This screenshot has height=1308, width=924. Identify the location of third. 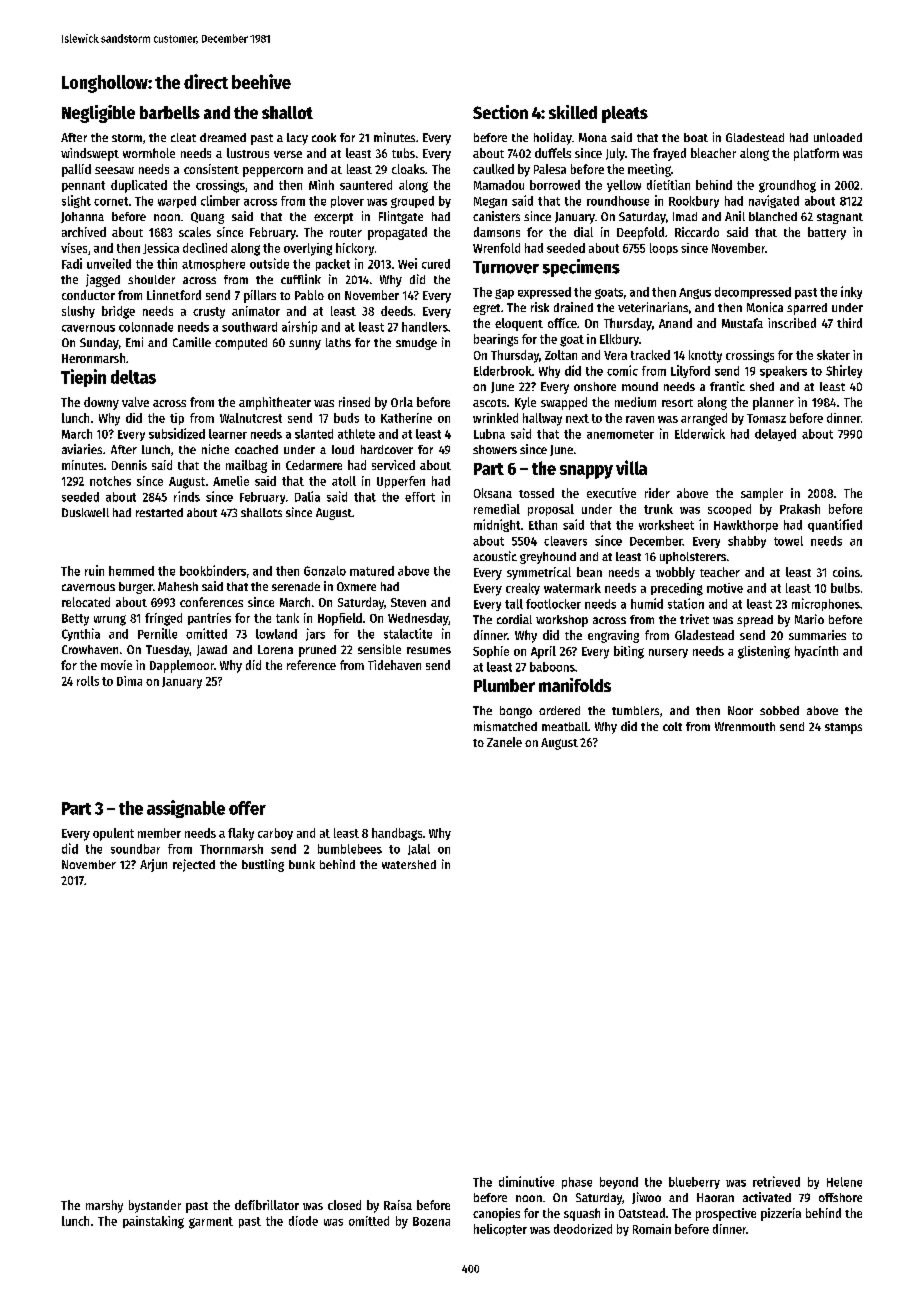
(849, 323).
